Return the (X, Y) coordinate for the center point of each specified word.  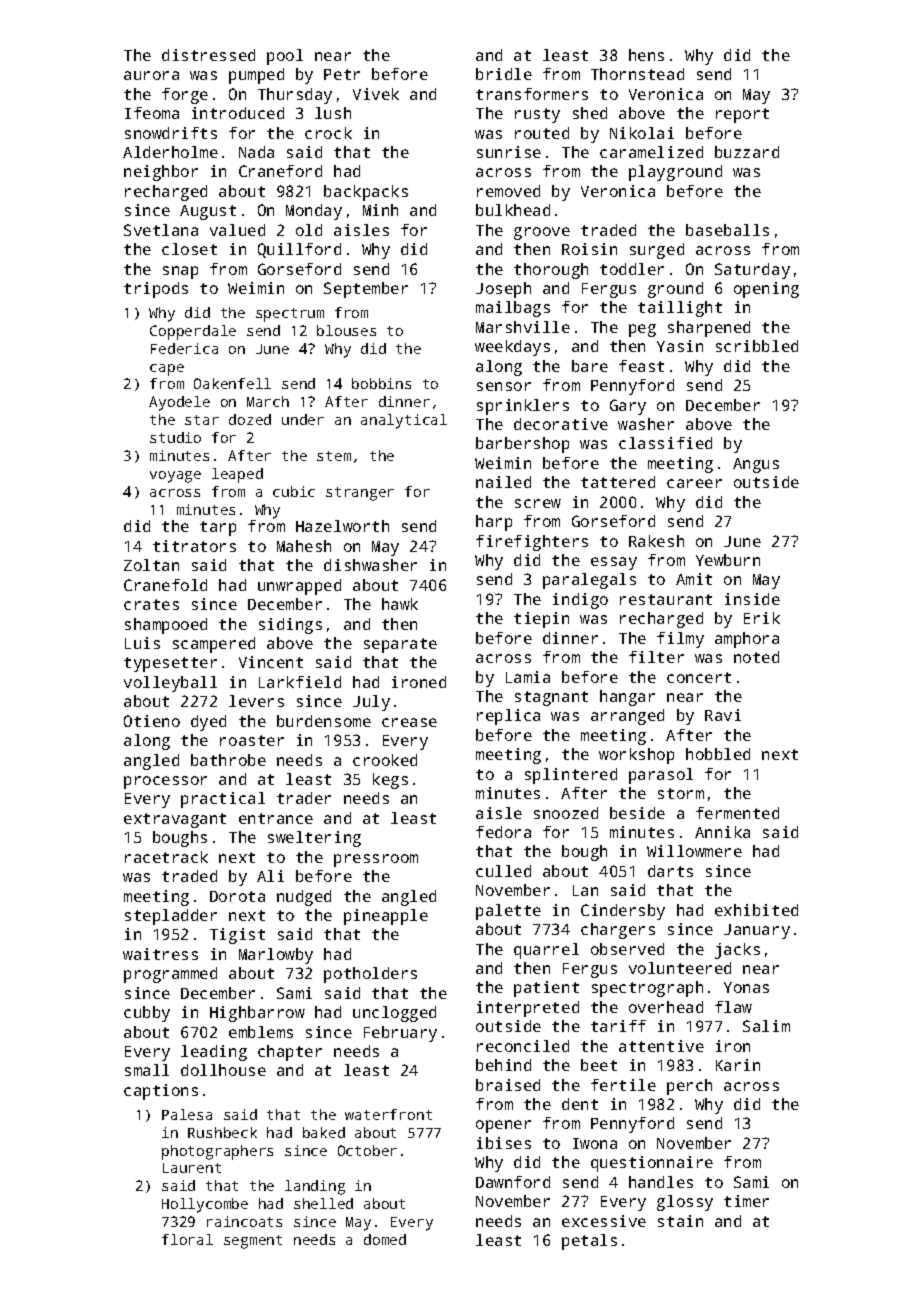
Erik (762, 618)
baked (324, 1132)
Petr (342, 74)
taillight (680, 309)
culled (503, 871)
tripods (156, 290)
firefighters (532, 543)
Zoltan (151, 565)
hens (646, 55)
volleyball (170, 684)
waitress (160, 954)
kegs (390, 781)
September (366, 290)
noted (756, 657)
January (757, 931)
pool (285, 57)
